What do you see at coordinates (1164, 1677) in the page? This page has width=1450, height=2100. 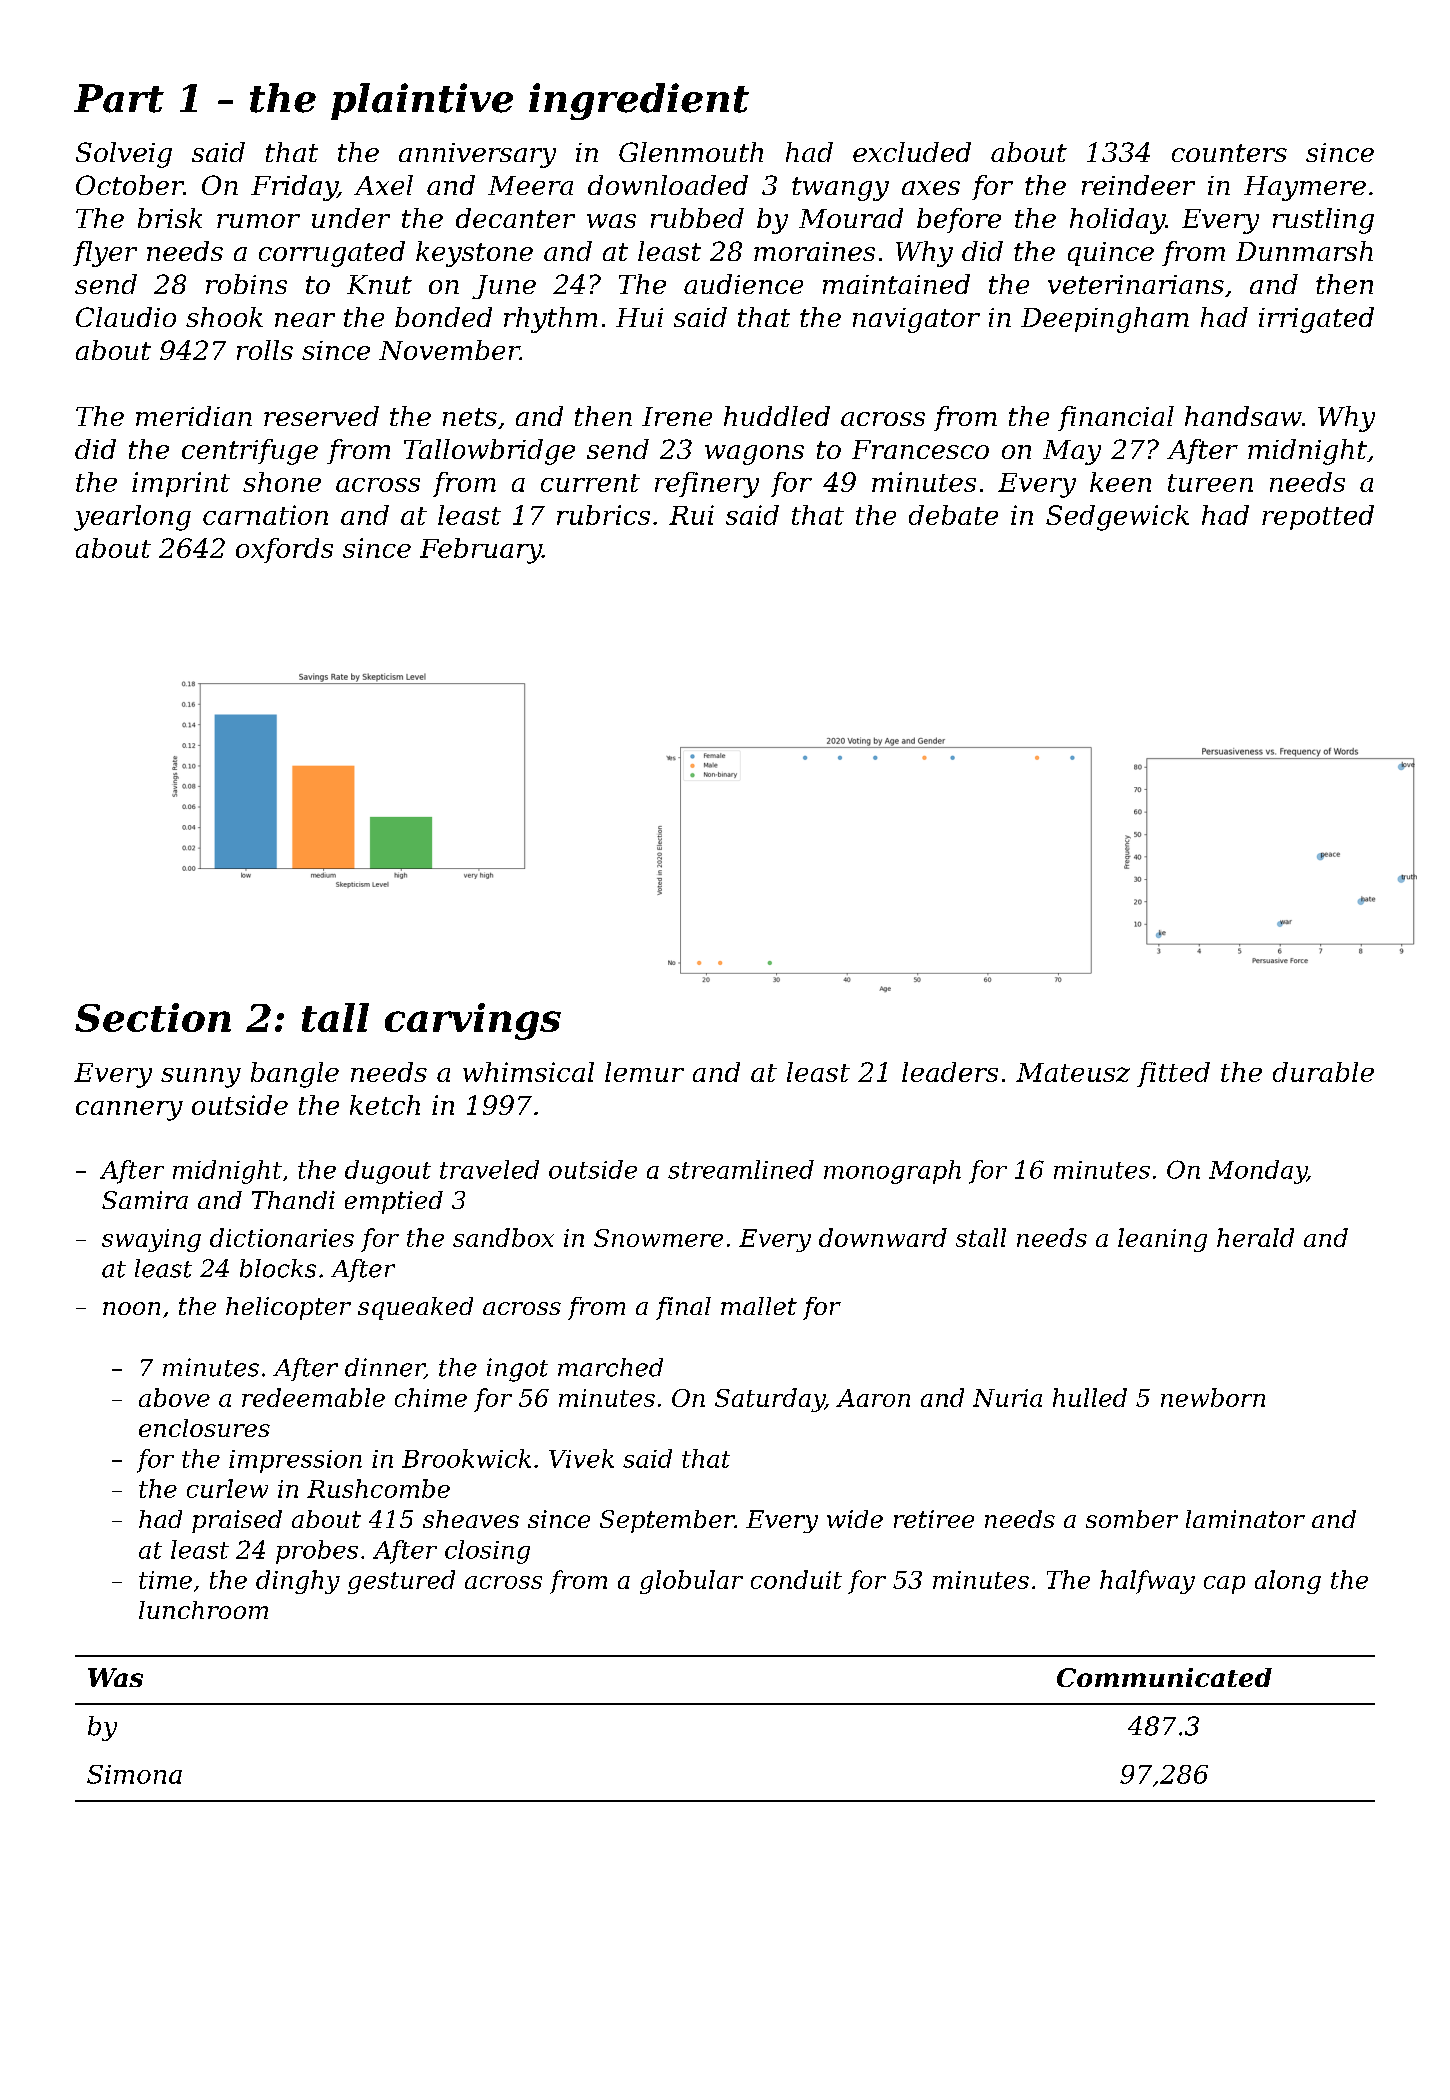 I see `Communicated` at bounding box center [1164, 1677].
